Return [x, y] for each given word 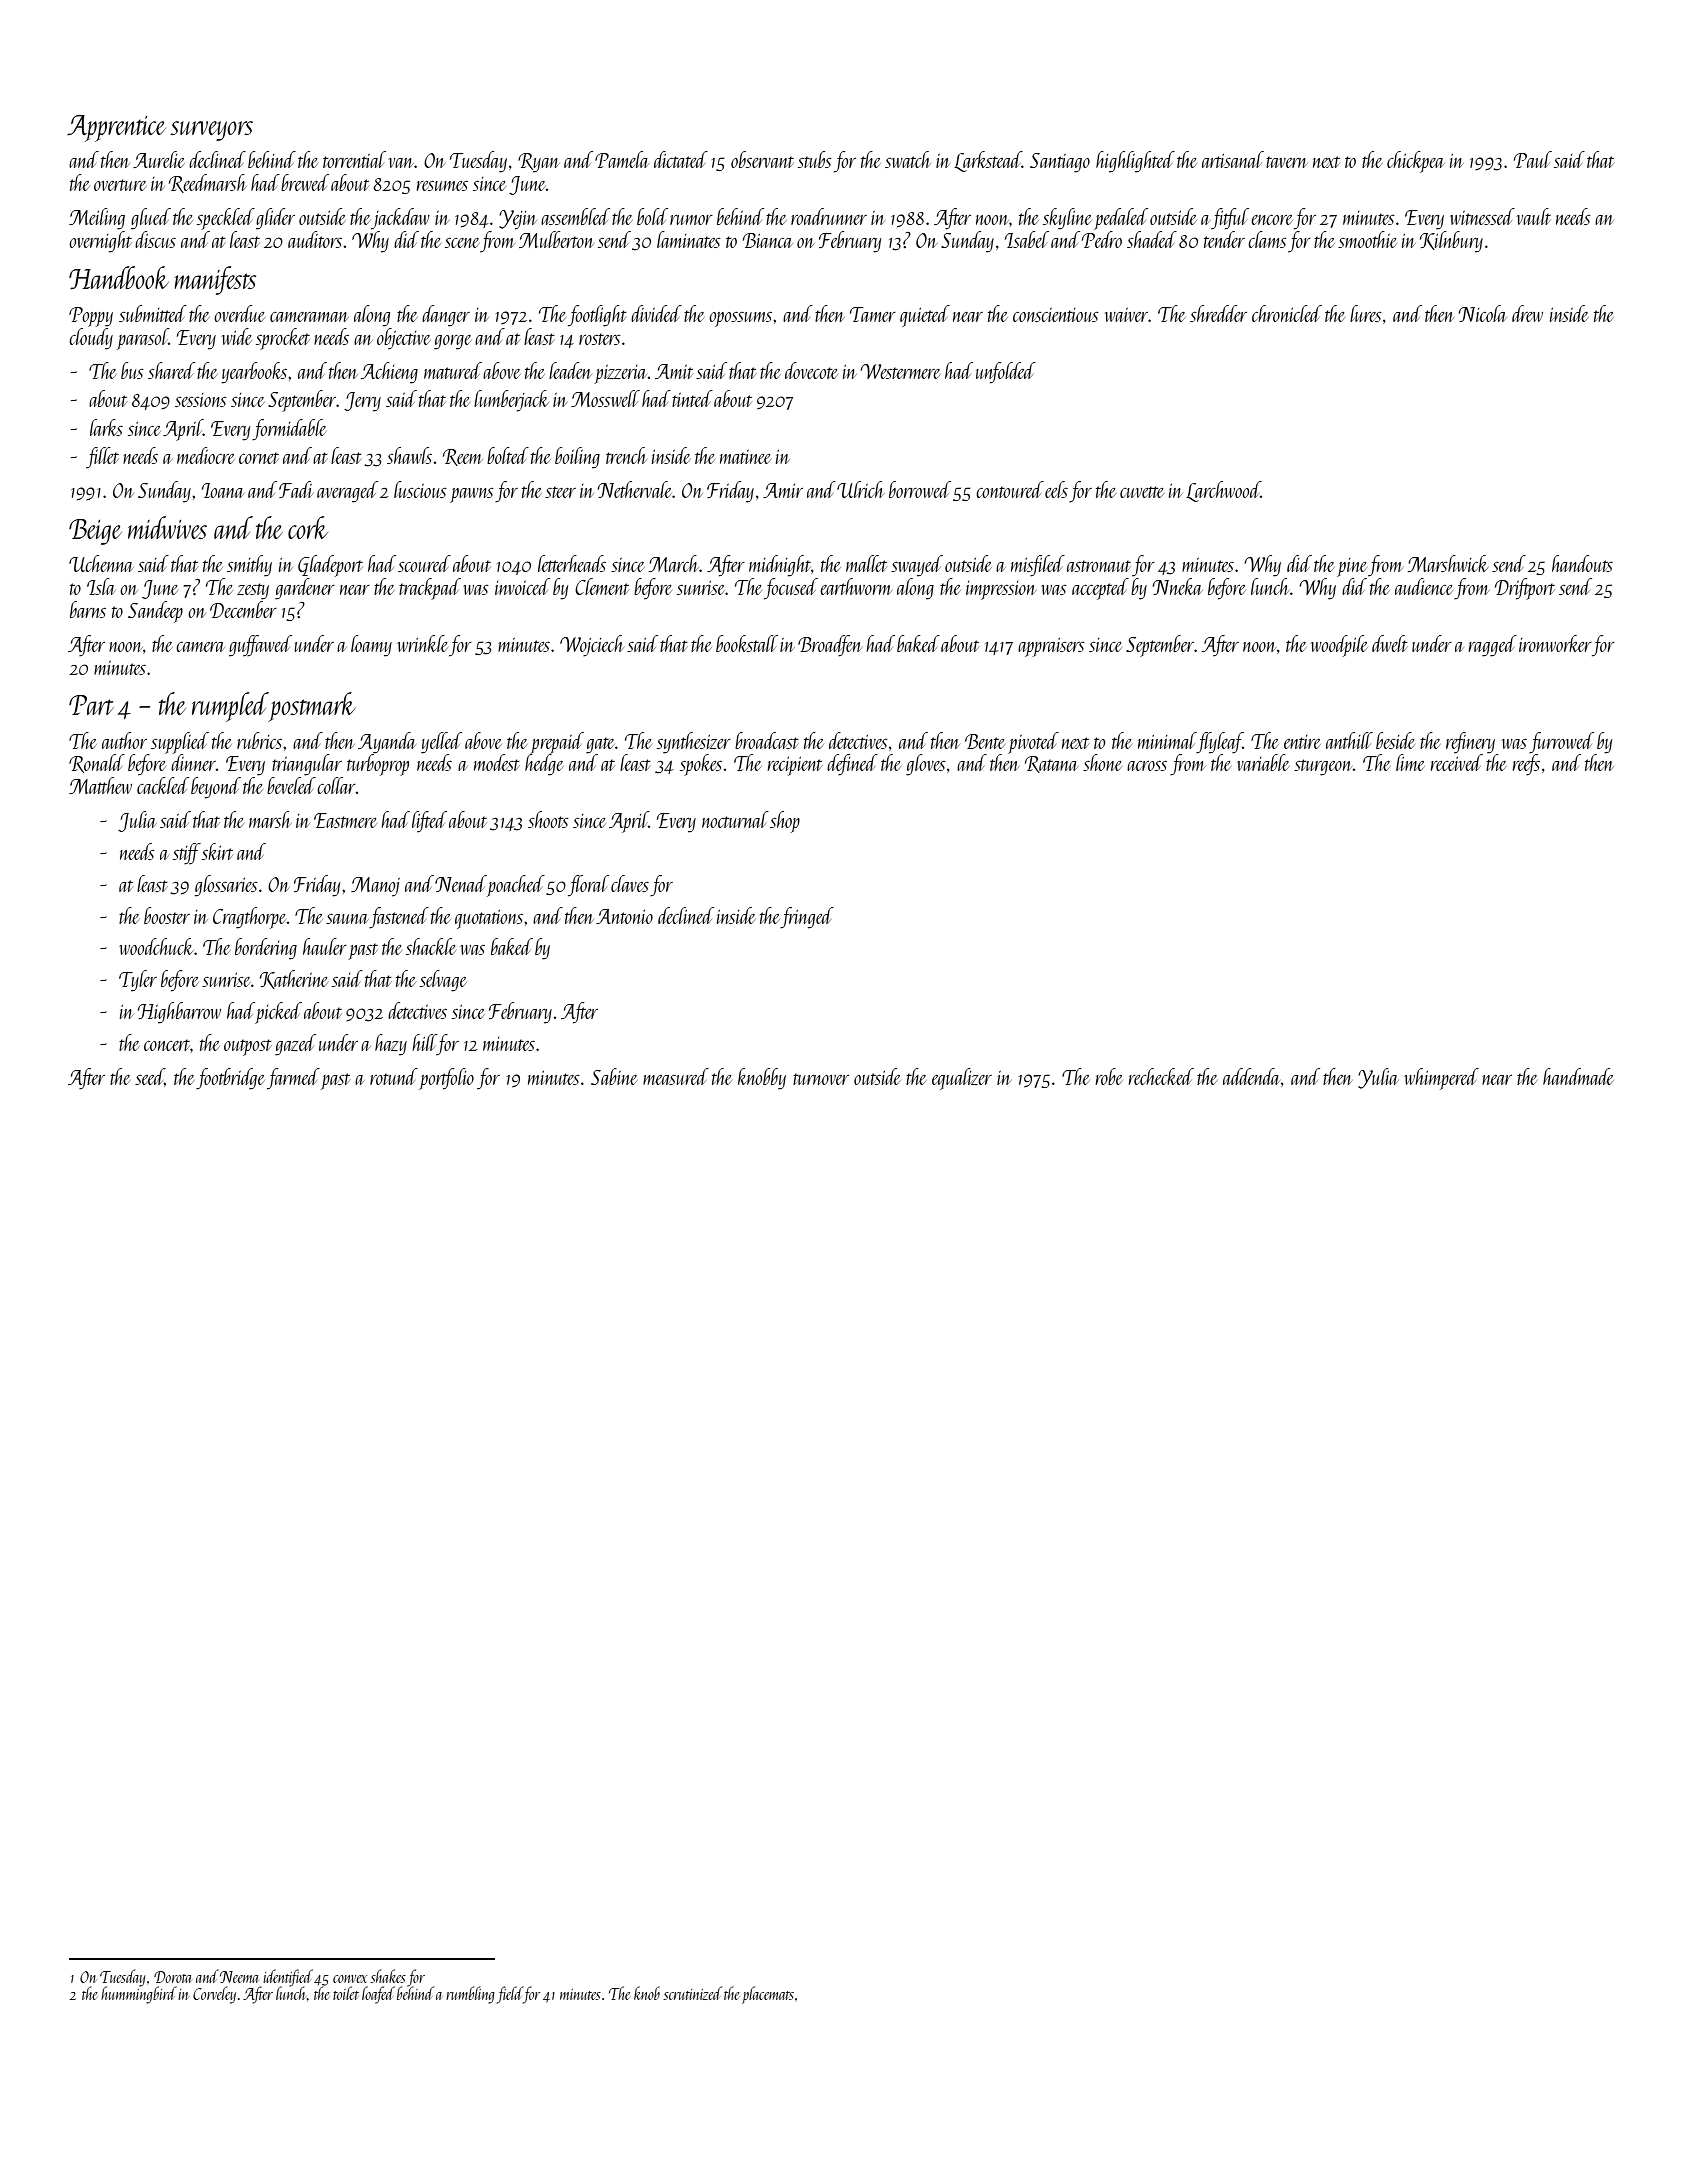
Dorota [173, 1977]
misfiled [1038, 566]
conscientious [1056, 315]
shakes [388, 1976]
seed [150, 1077]
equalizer [962, 1079]
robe [1109, 1076]
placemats [768, 1995]
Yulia [1378, 1078]
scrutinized [692, 1993]
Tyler [138, 981]
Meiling [97, 219]
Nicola [1482, 313]
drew [1527, 313]
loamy [371, 646]
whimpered [1441, 1079]
